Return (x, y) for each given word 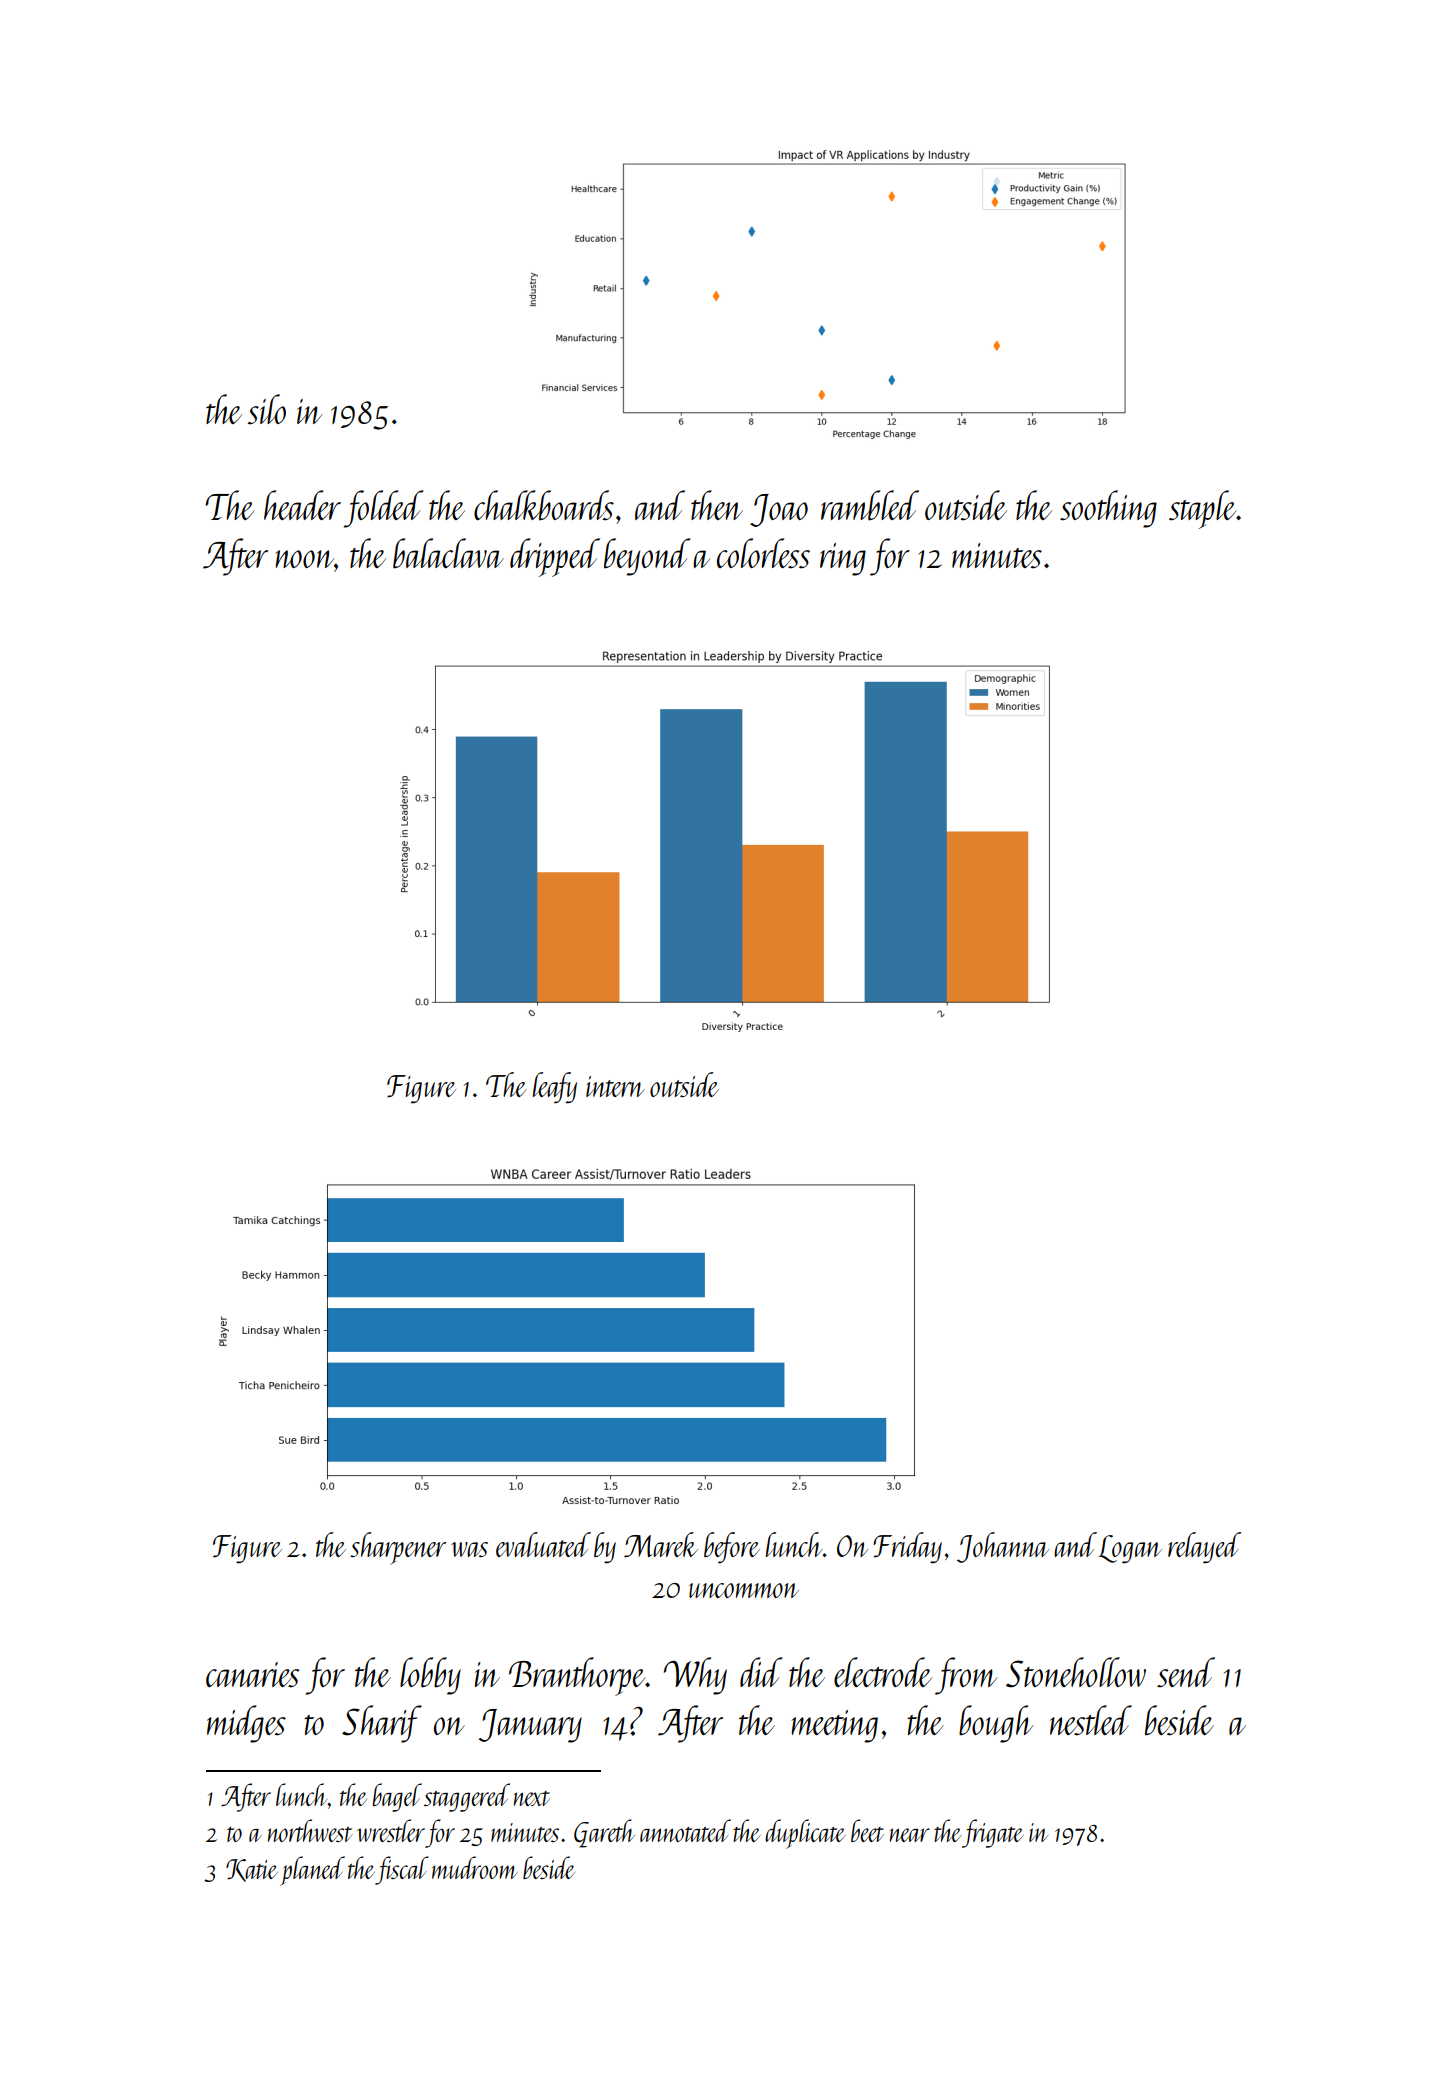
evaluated (543, 1544)
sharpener (398, 1548)
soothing (1108, 509)
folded (384, 509)
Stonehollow (1076, 1672)
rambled (870, 505)
